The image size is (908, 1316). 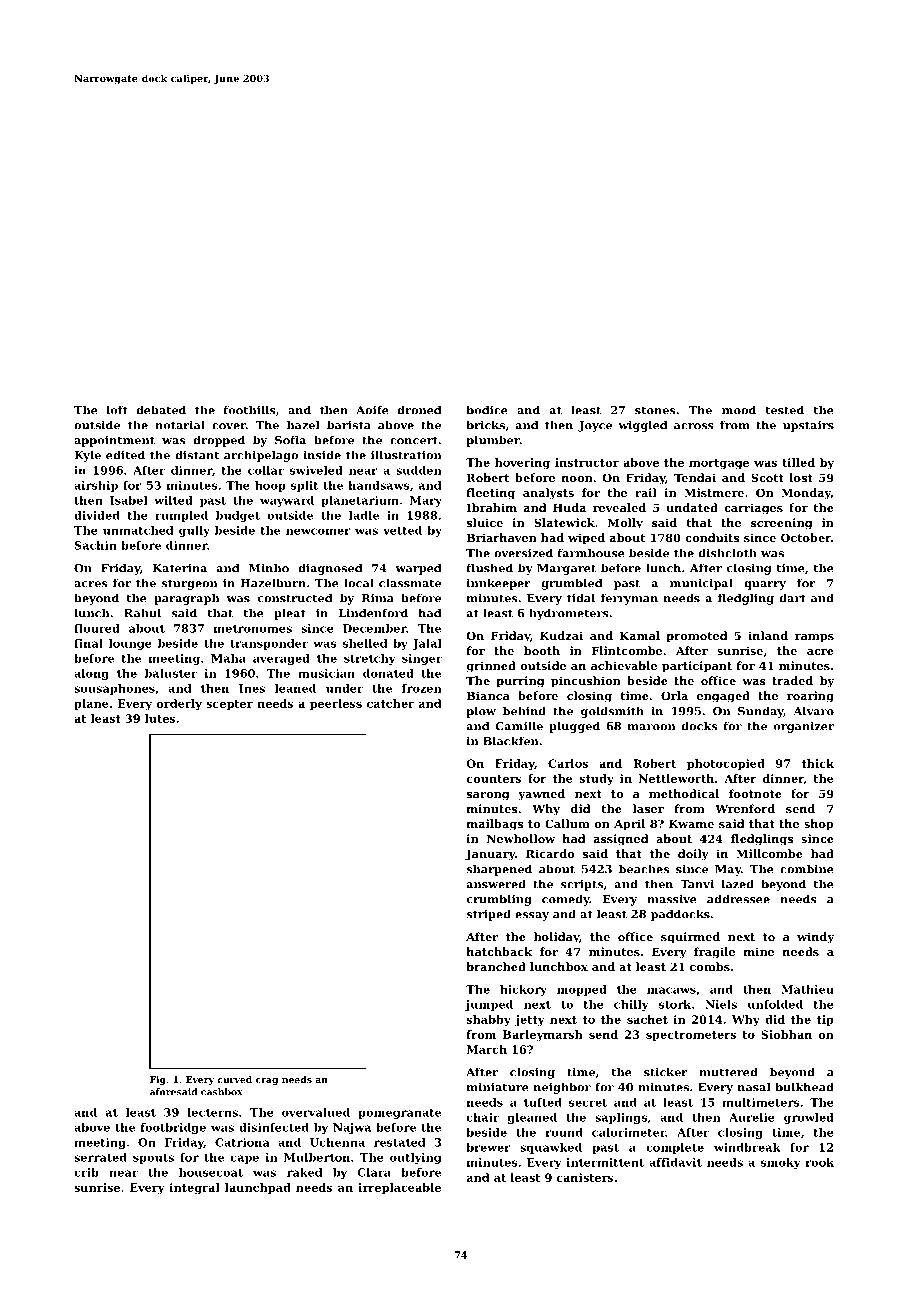 I want to click on foothills, so click(x=249, y=410).
